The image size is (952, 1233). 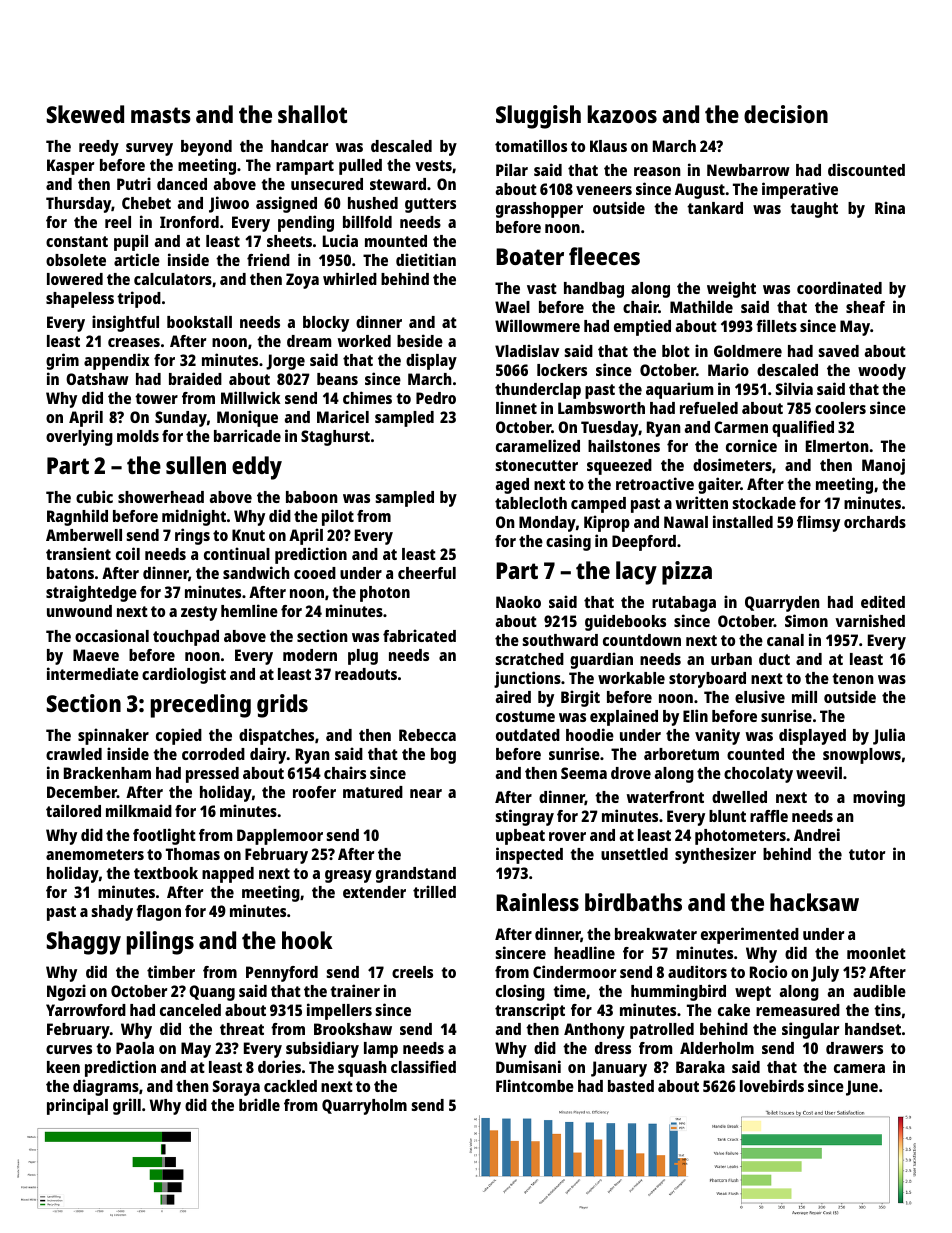 What do you see at coordinates (584, 773) in the screenshot?
I see `Seema` at bounding box center [584, 773].
